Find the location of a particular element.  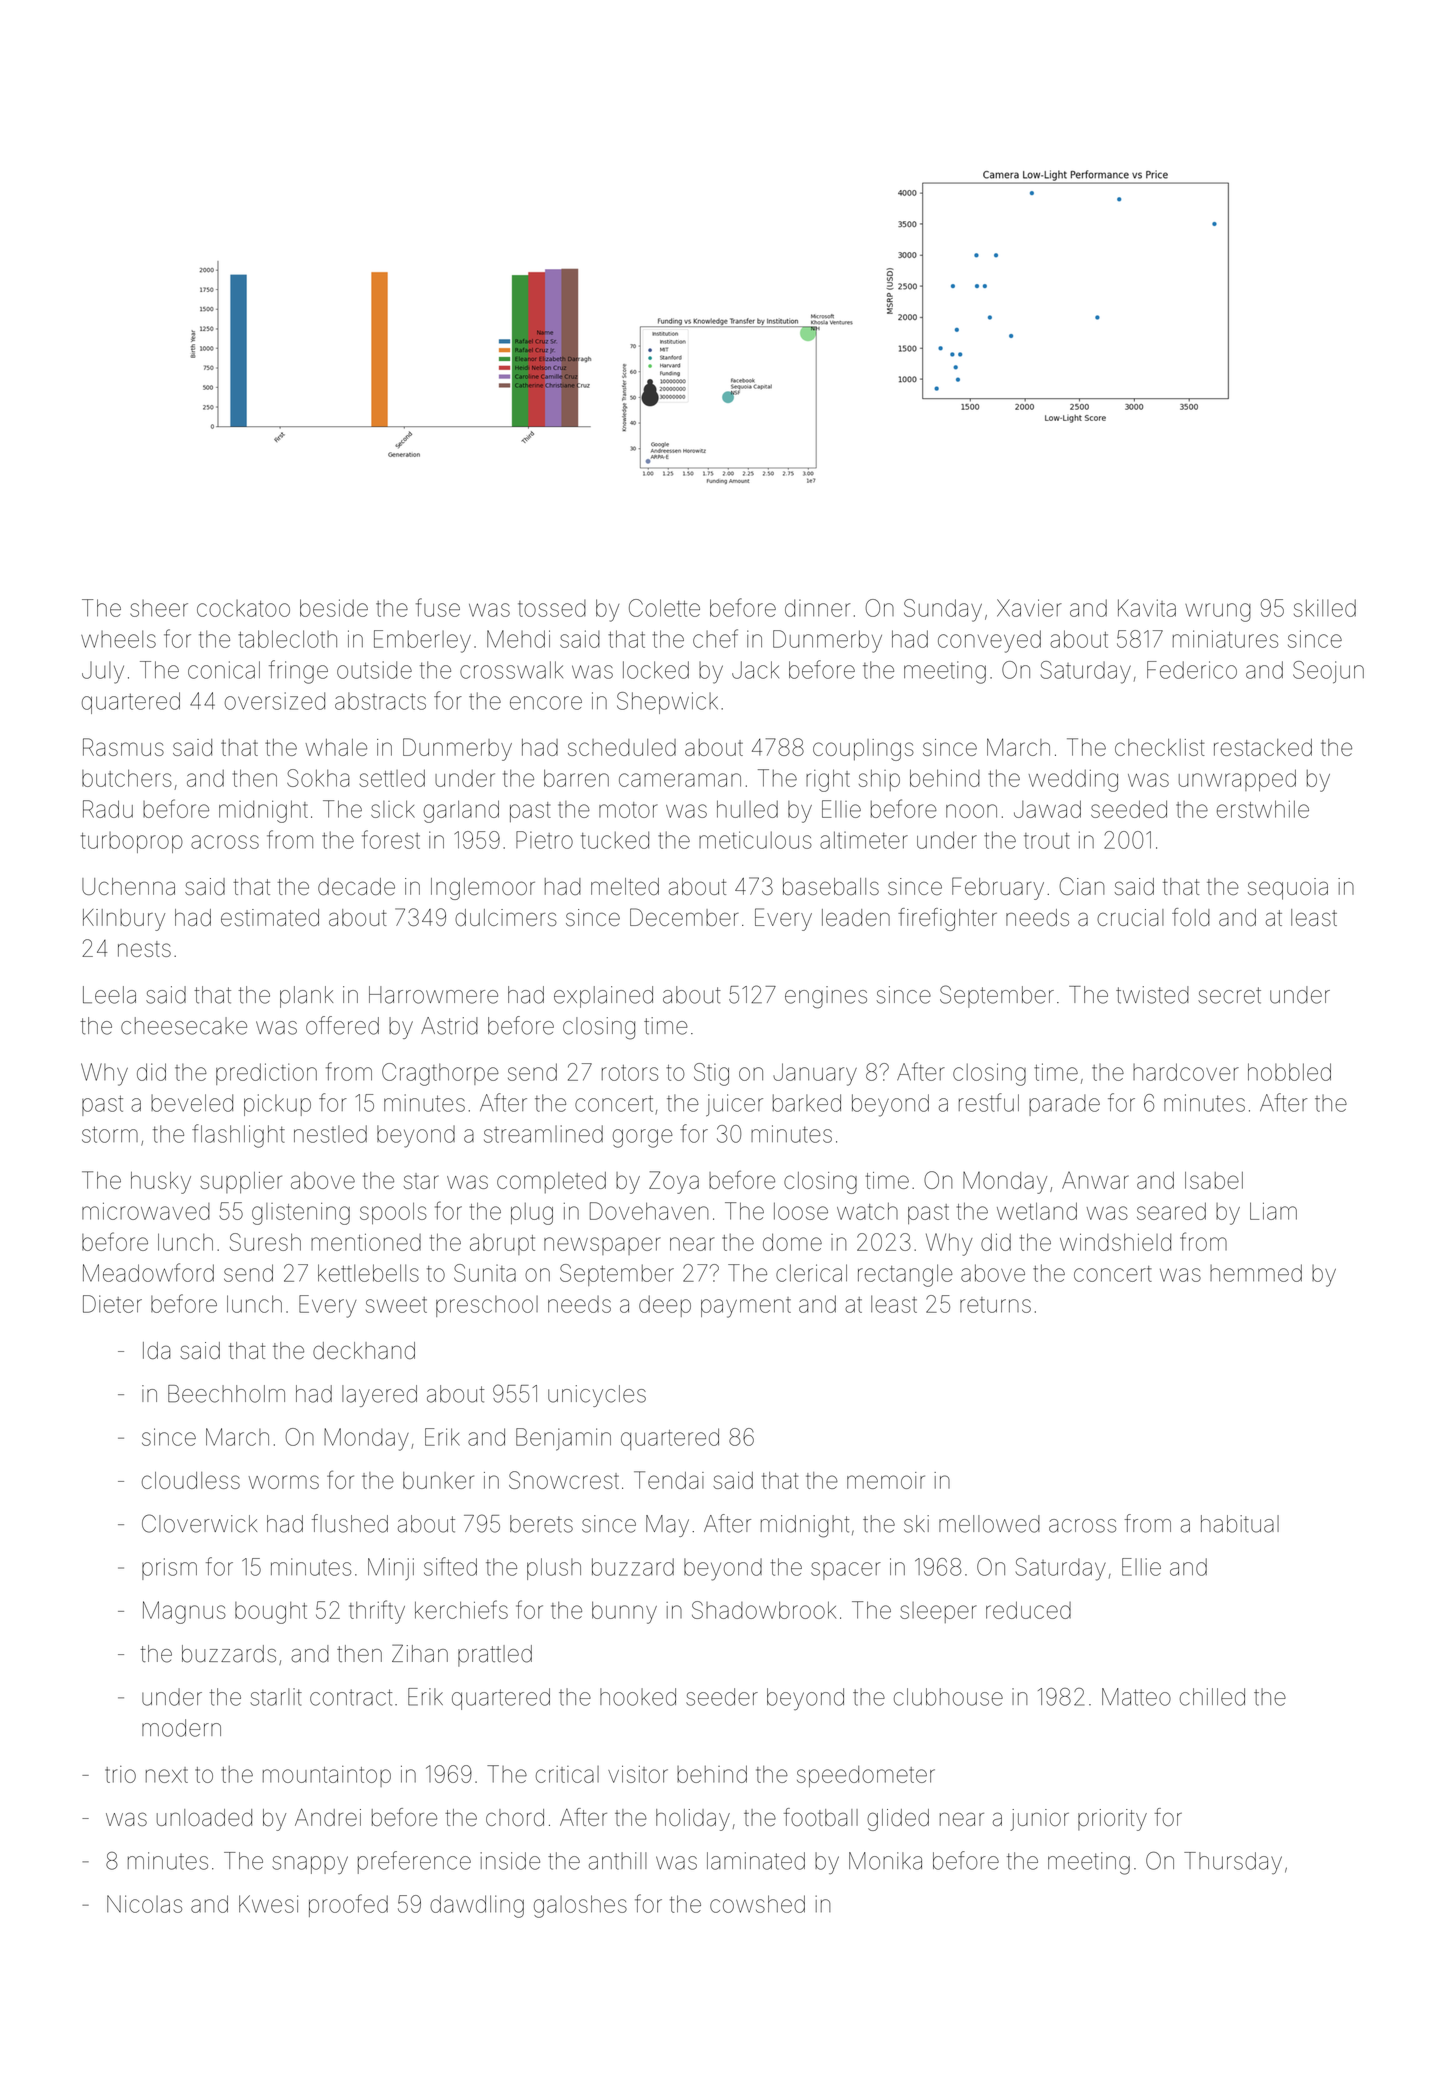

berets is located at coordinates (541, 1524).
